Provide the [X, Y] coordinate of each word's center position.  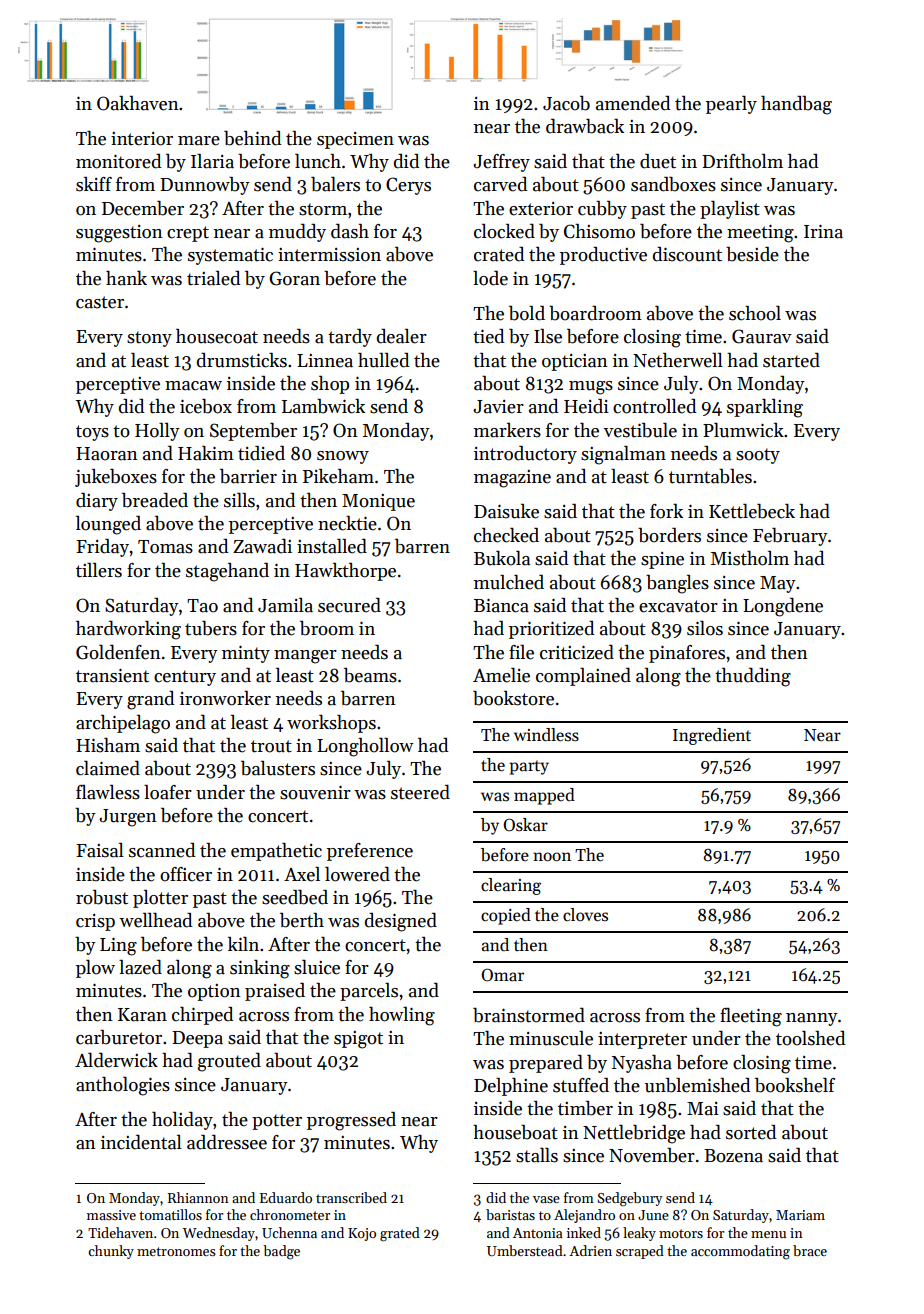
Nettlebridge [634, 1134]
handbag [796, 105]
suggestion [119, 234]
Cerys [408, 186]
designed [401, 922]
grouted [229, 1062]
